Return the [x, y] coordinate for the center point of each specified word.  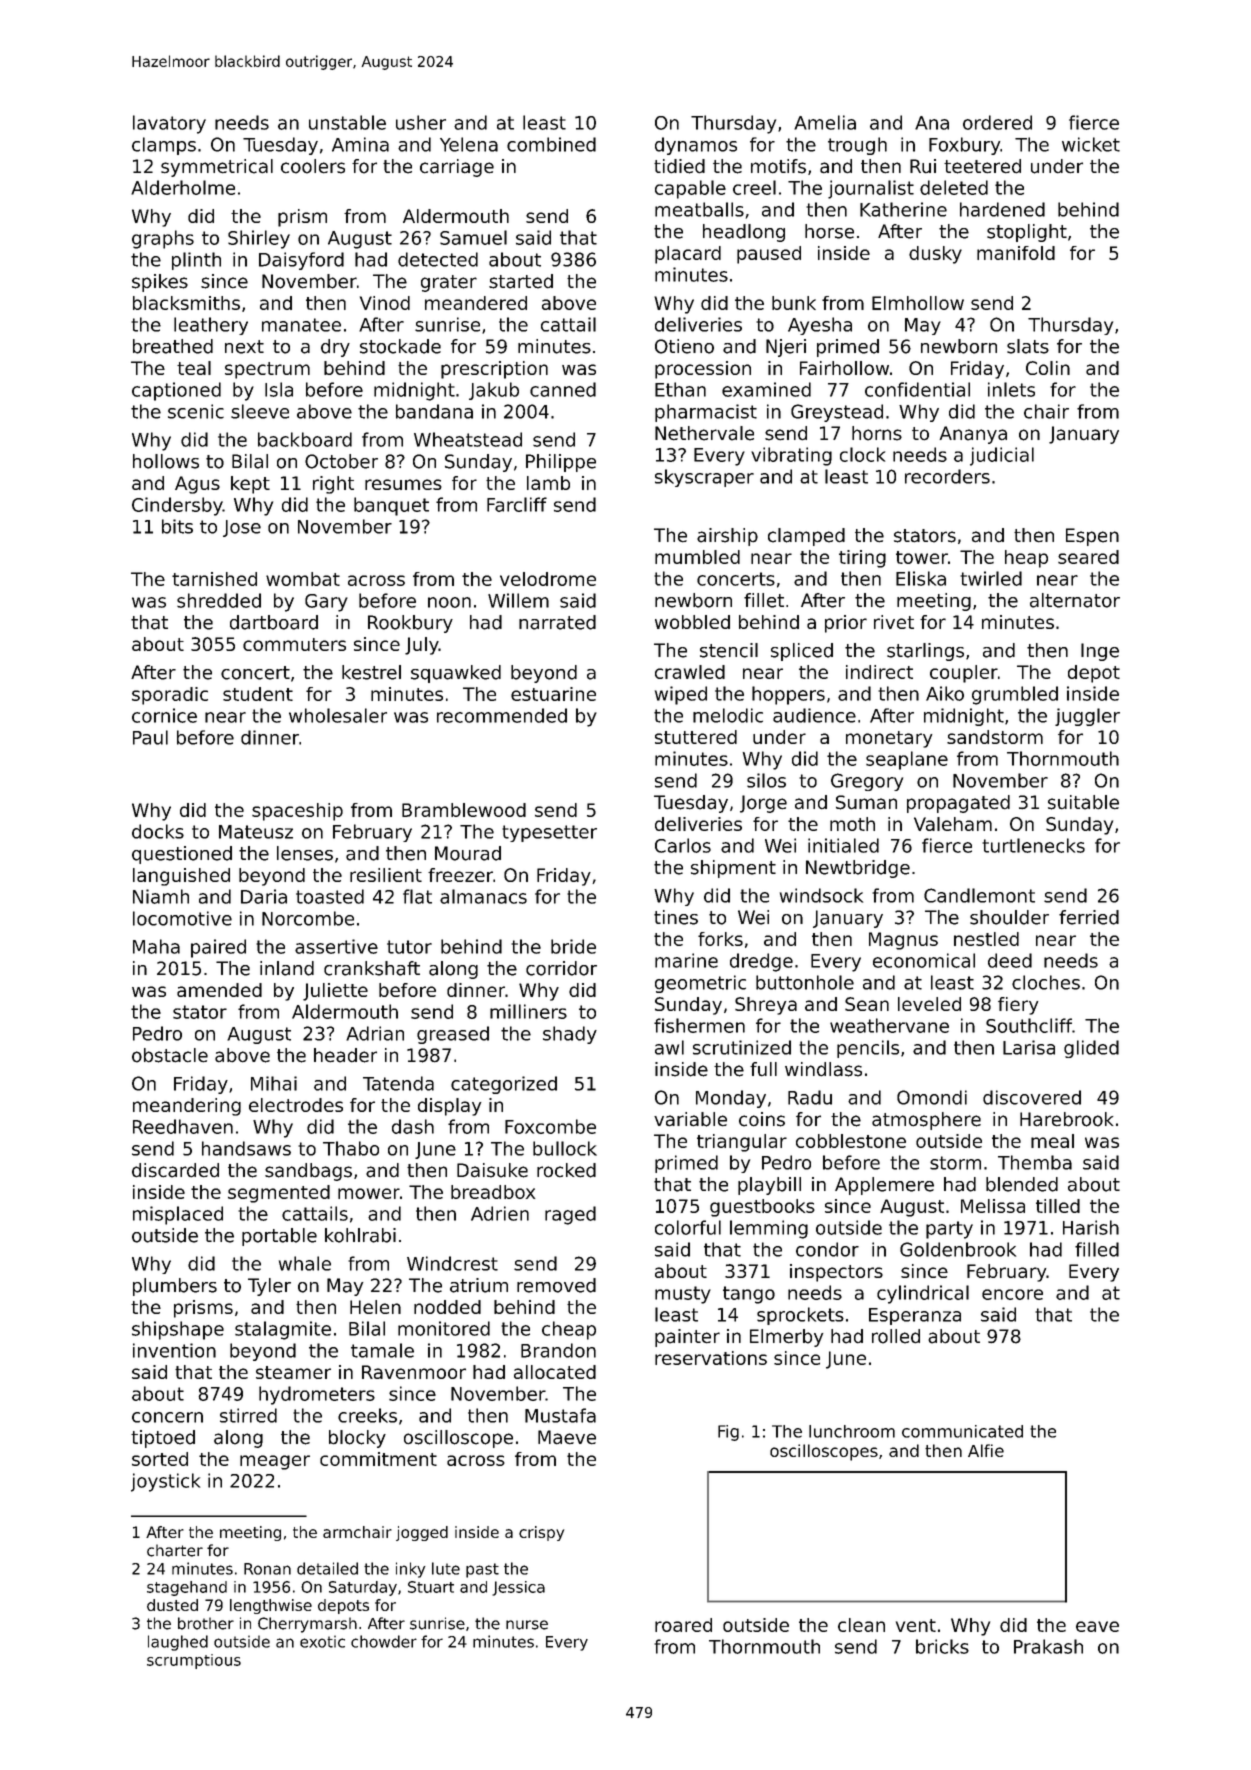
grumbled [1015, 695]
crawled [690, 672]
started [521, 281]
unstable [347, 122]
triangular [742, 1143]
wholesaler [338, 715]
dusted [172, 1605]
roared [683, 1625]
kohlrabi [360, 1235]
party [949, 1230]
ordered [997, 122]
